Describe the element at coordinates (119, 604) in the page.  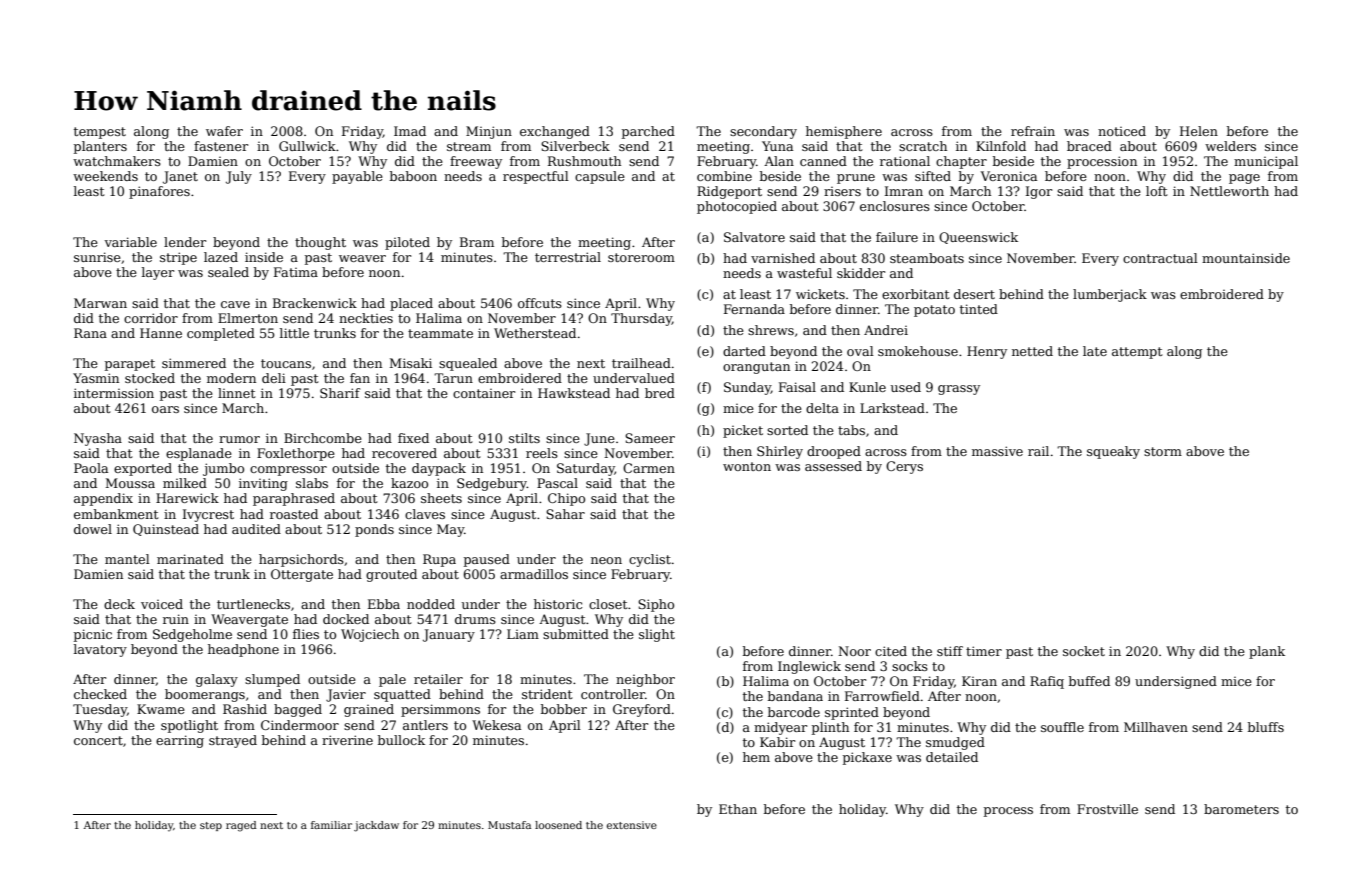
I see `deck` at that location.
